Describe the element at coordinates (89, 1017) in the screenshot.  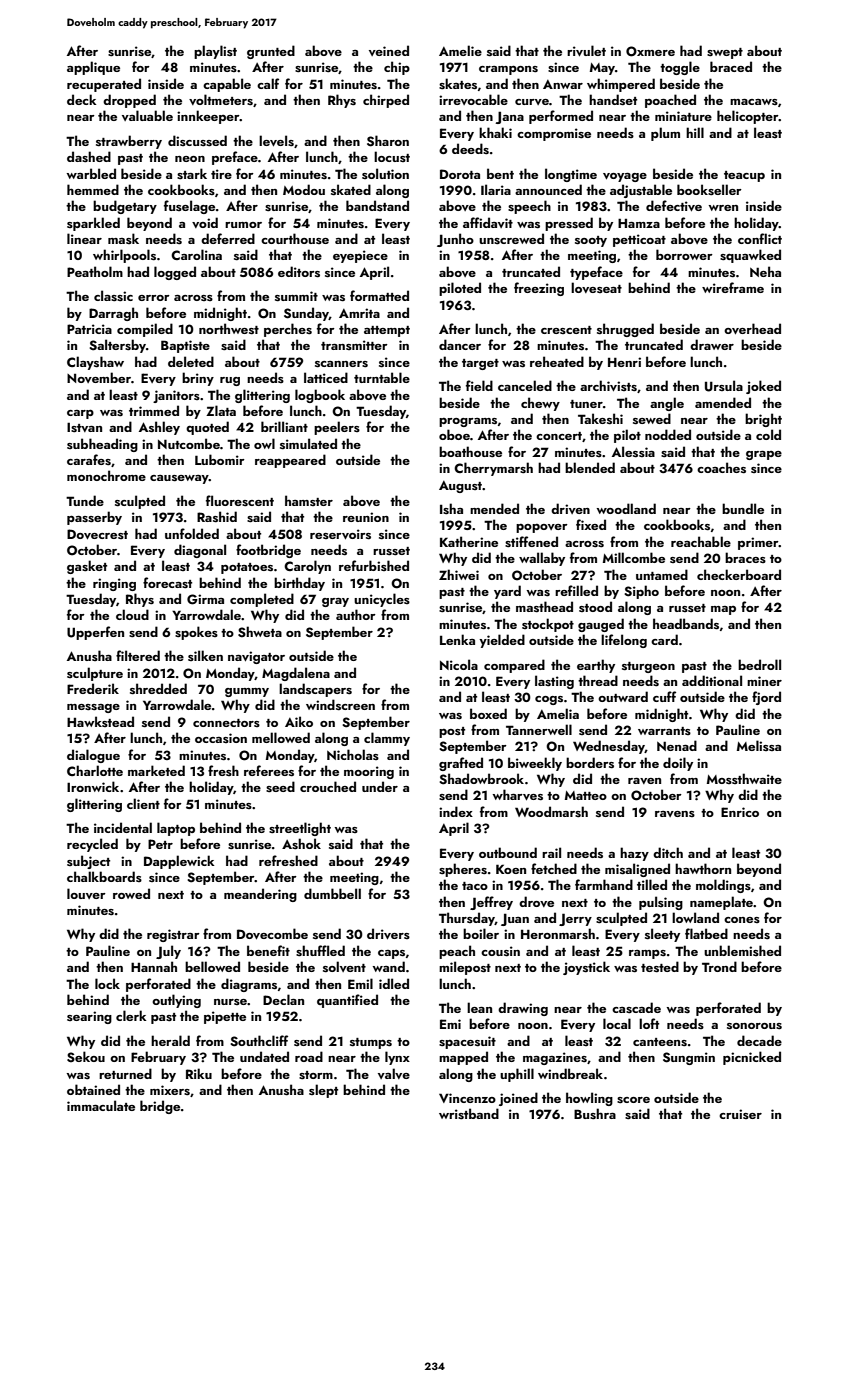
I see `searing` at that location.
